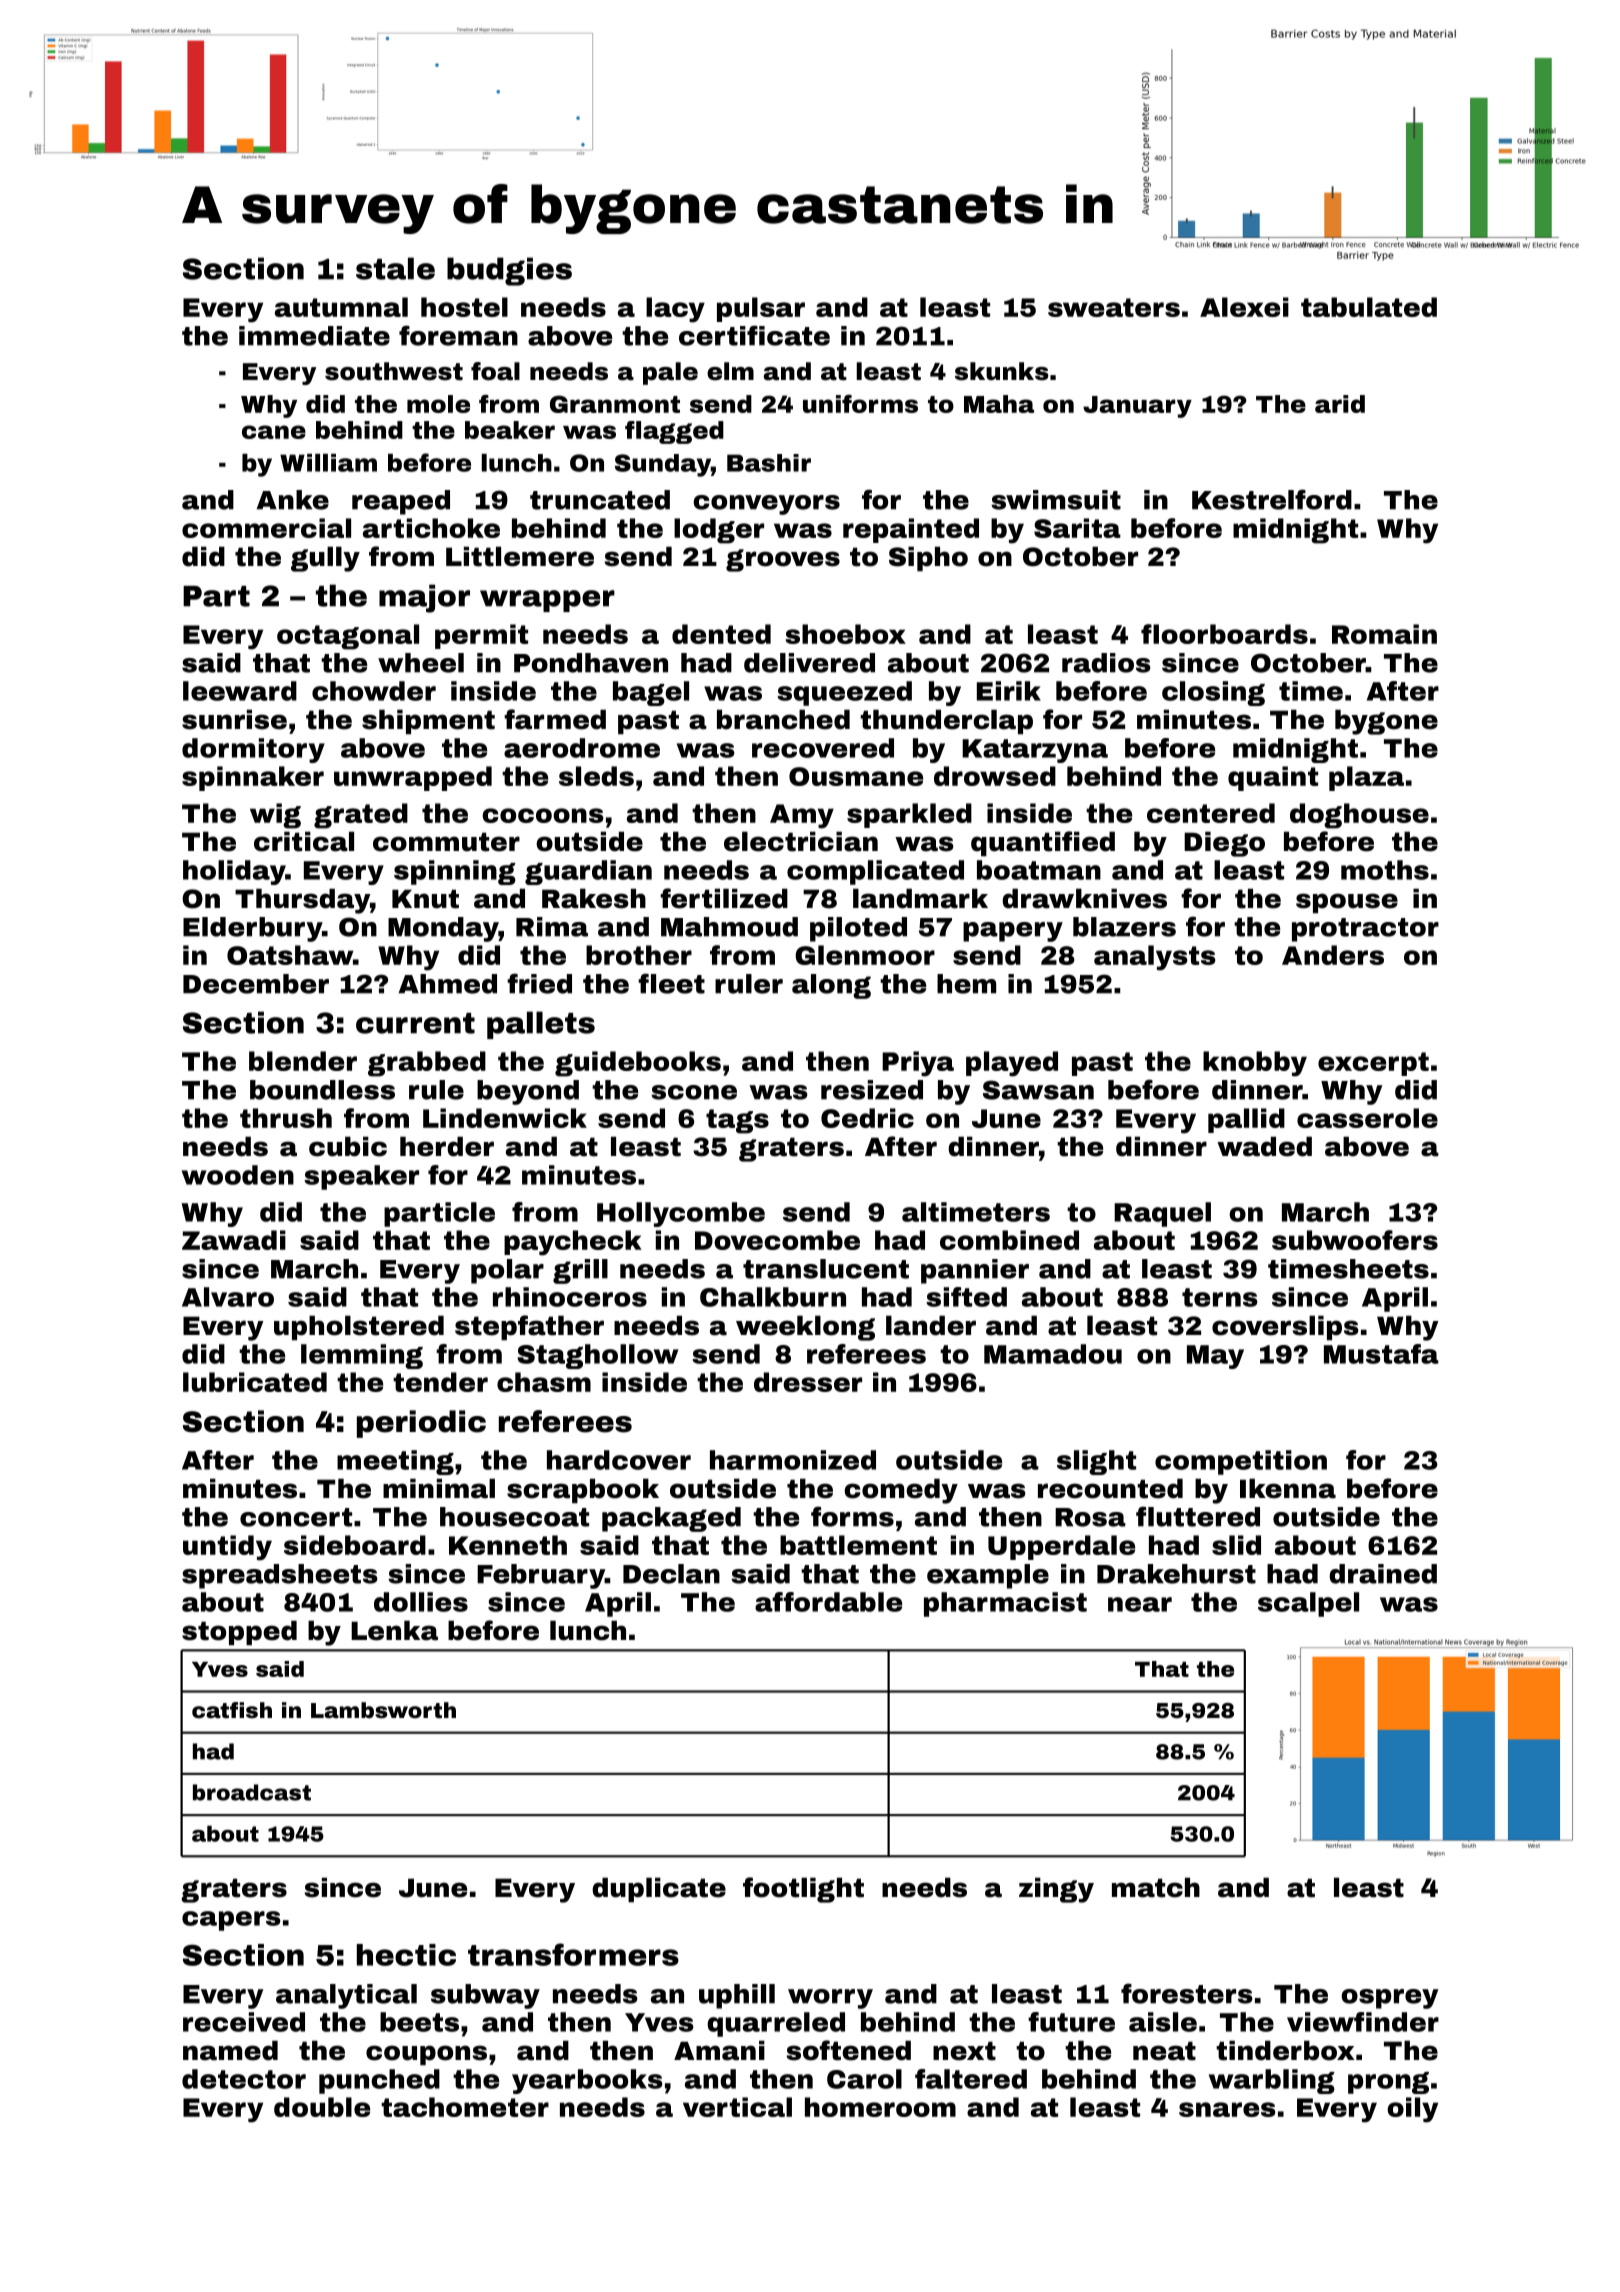  What do you see at coordinates (406, 1955) in the document?
I see `hectic` at bounding box center [406, 1955].
